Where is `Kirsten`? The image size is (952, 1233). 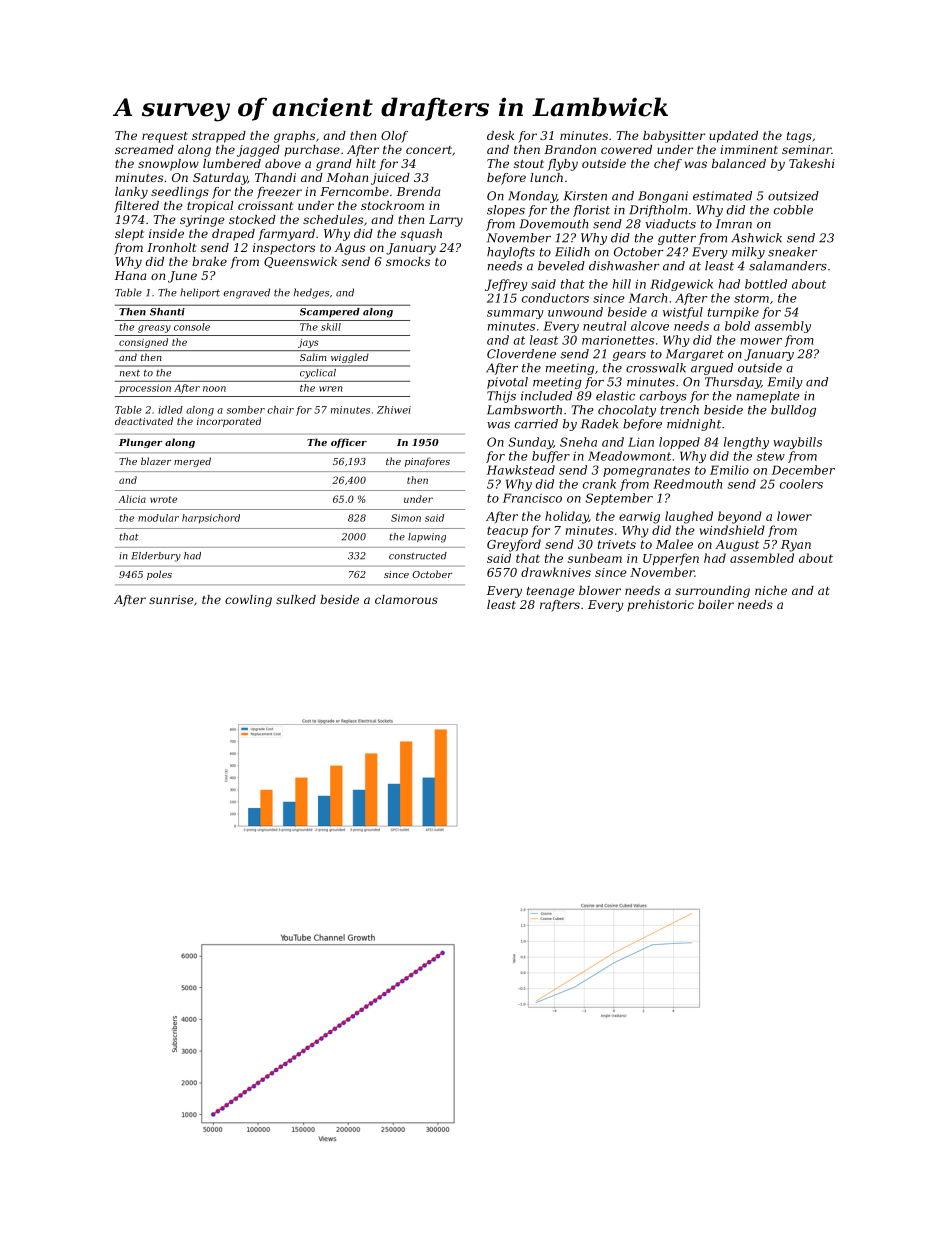
Kirsten is located at coordinates (585, 196).
